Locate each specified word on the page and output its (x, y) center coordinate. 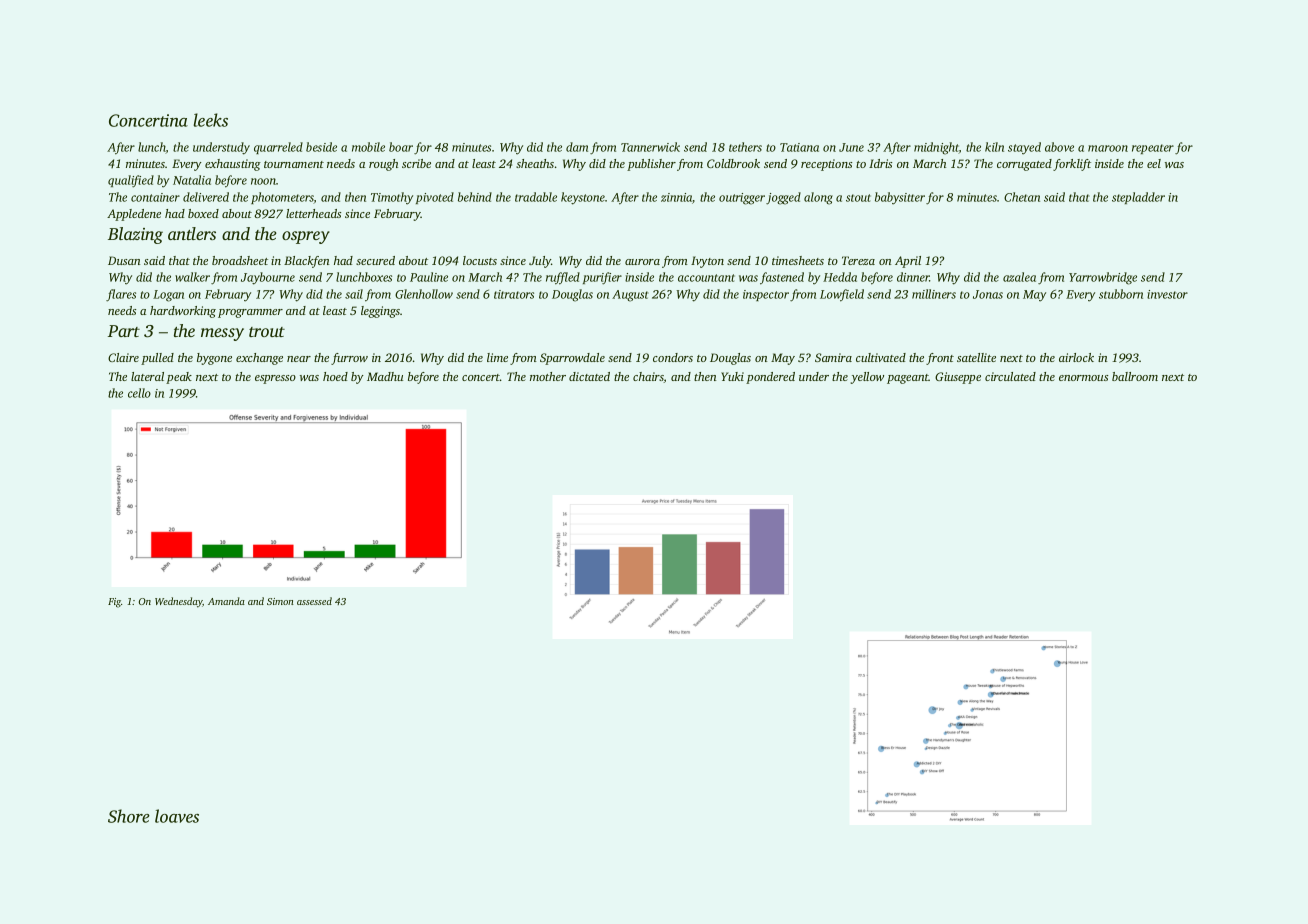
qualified (131, 181)
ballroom (1135, 376)
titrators (514, 294)
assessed (314, 601)
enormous (1083, 378)
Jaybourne (268, 278)
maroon (1108, 148)
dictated (589, 376)
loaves (177, 816)
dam (577, 147)
